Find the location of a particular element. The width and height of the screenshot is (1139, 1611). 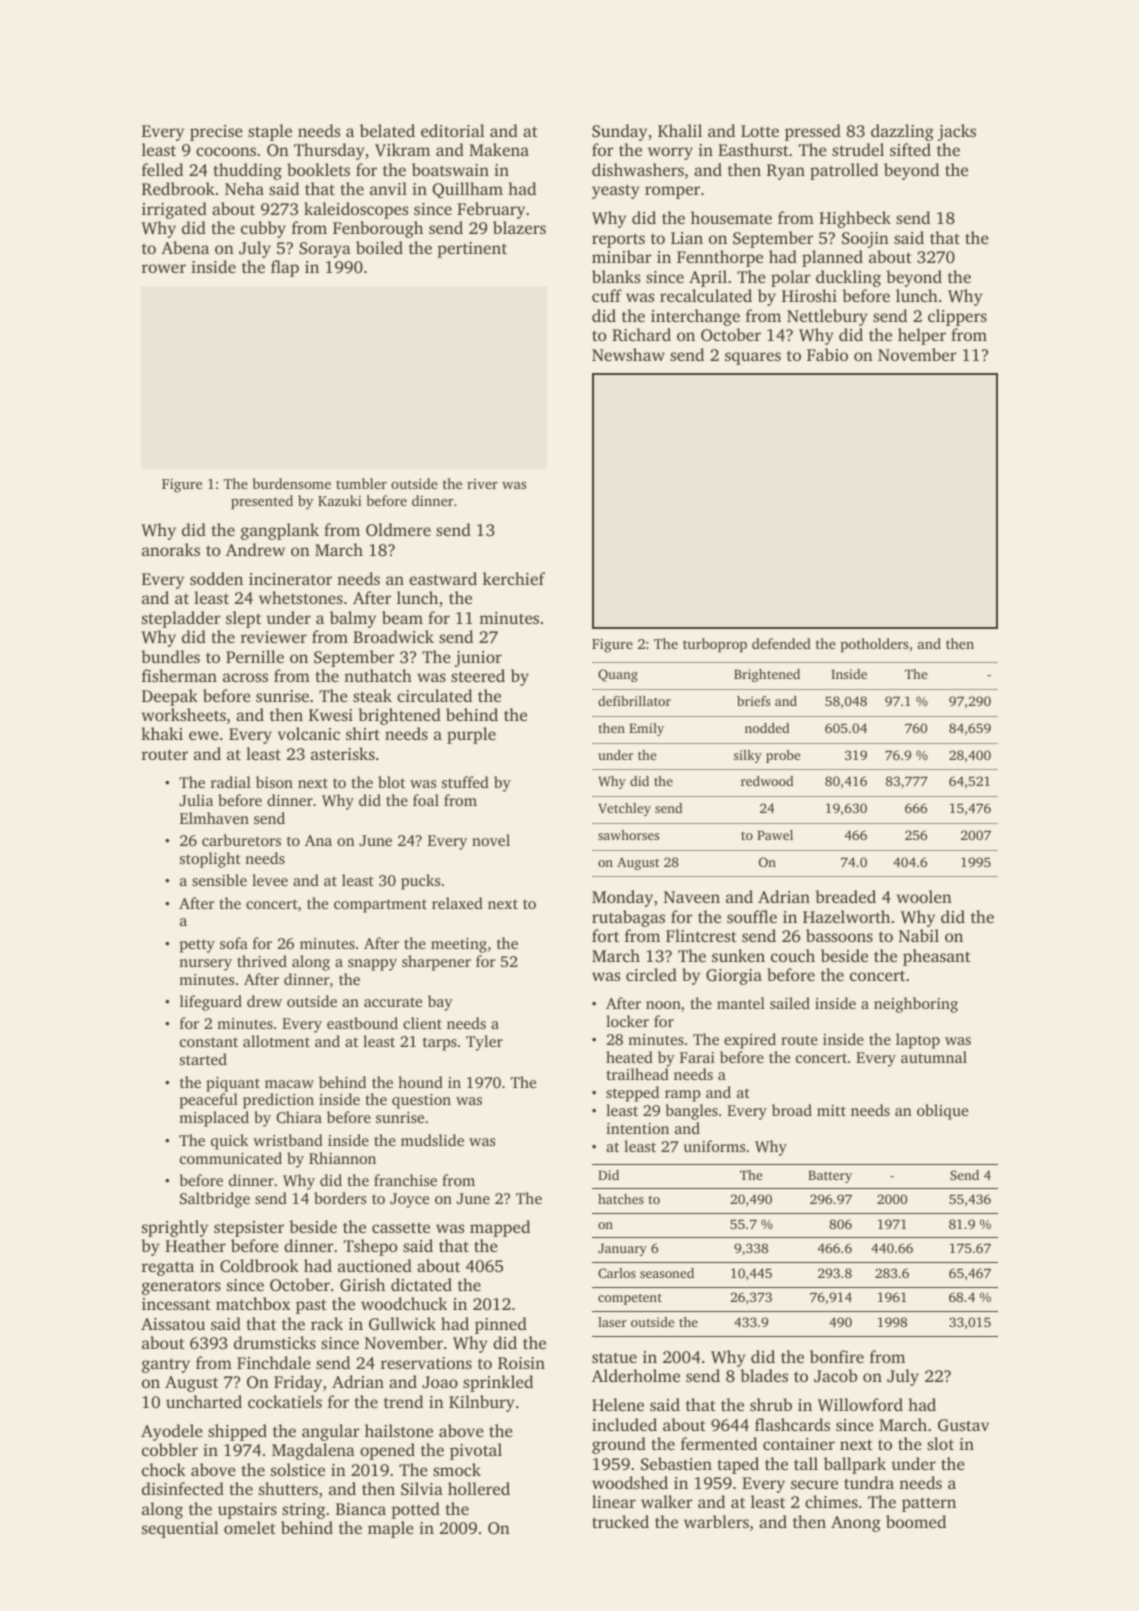

junior is located at coordinates (478, 659).
